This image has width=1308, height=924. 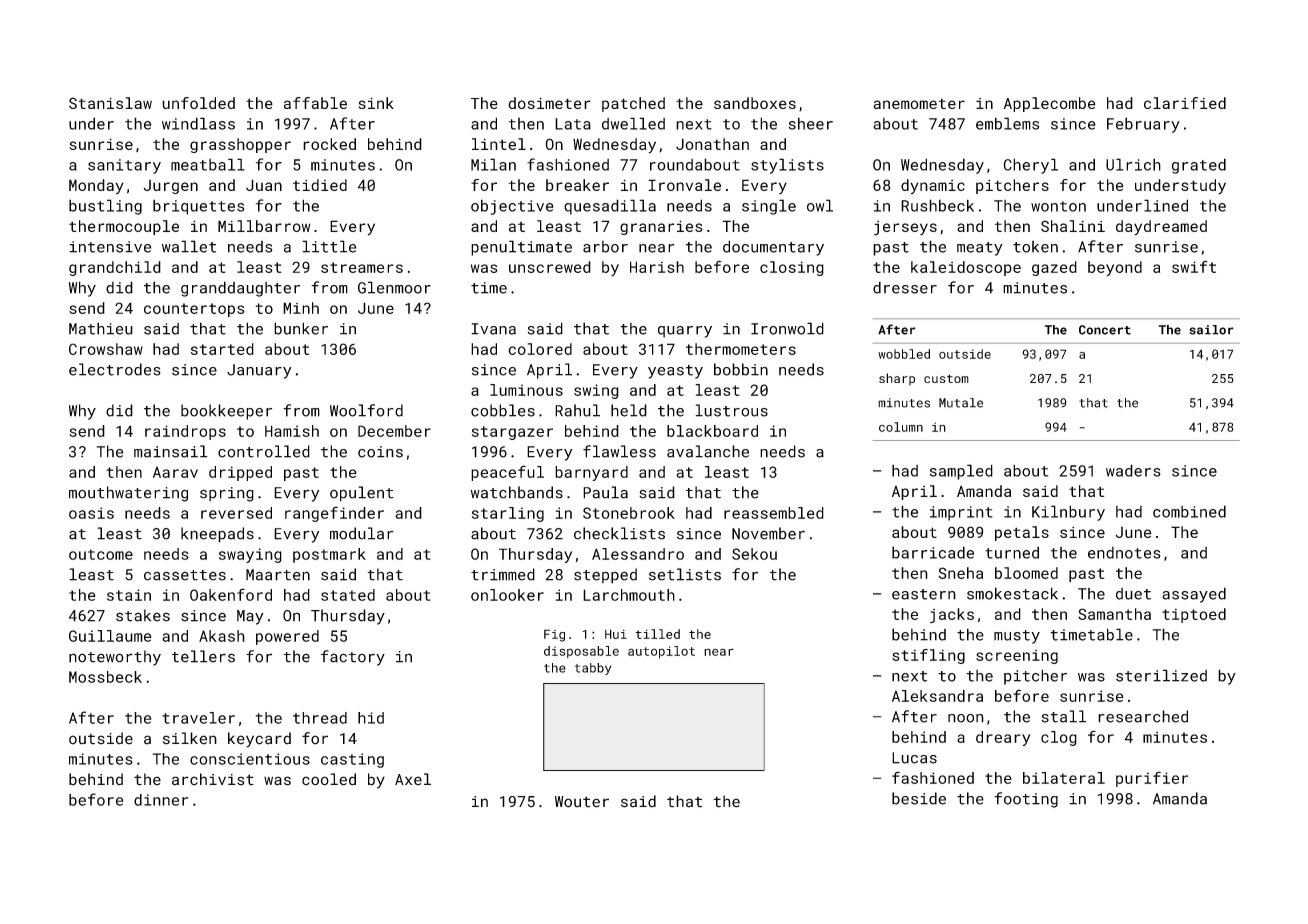 What do you see at coordinates (914, 758) in the image?
I see `Lucas` at bounding box center [914, 758].
